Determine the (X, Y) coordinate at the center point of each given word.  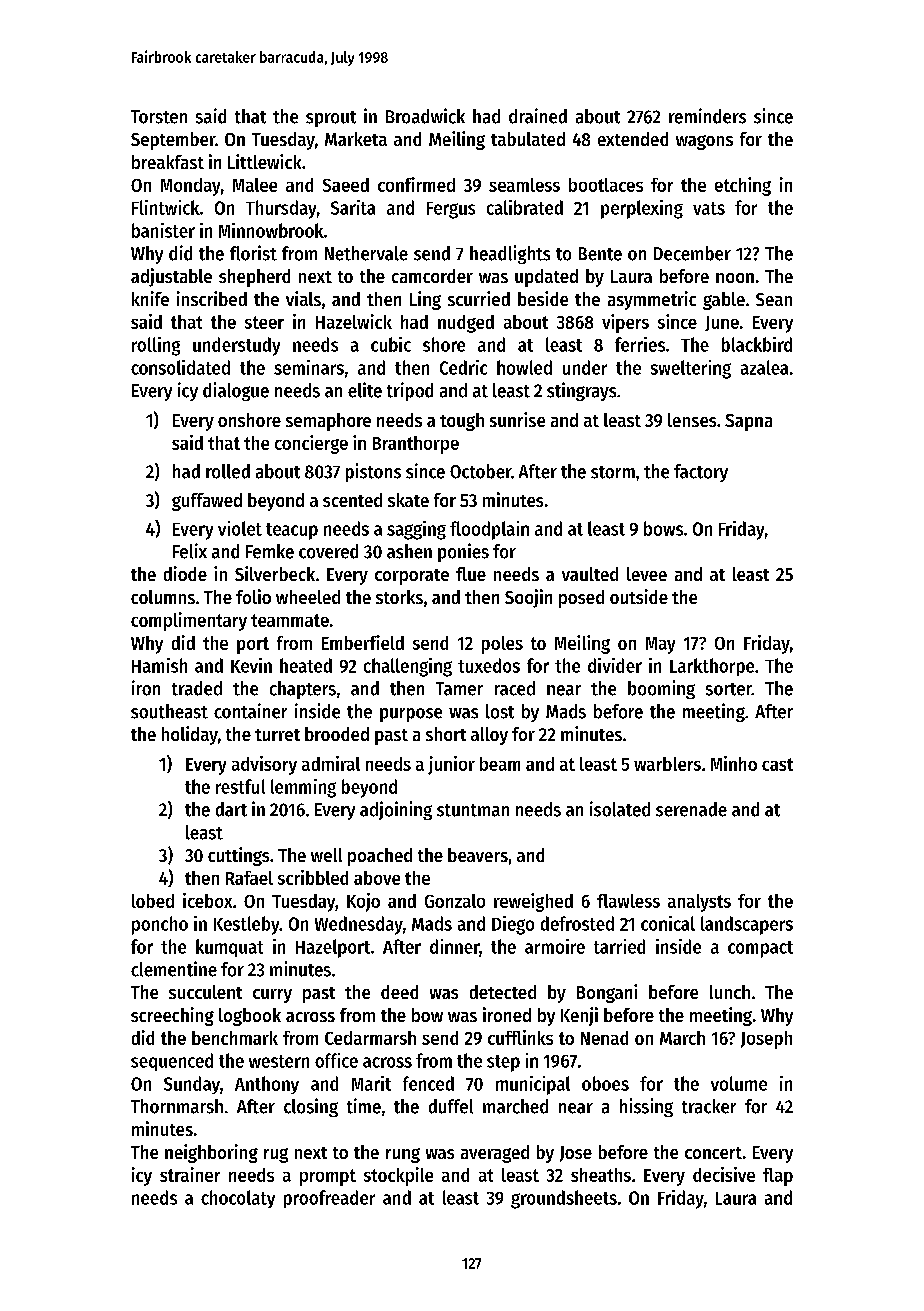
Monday (190, 187)
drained (538, 116)
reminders (707, 116)
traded (197, 688)
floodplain (489, 530)
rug (276, 1155)
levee (647, 574)
